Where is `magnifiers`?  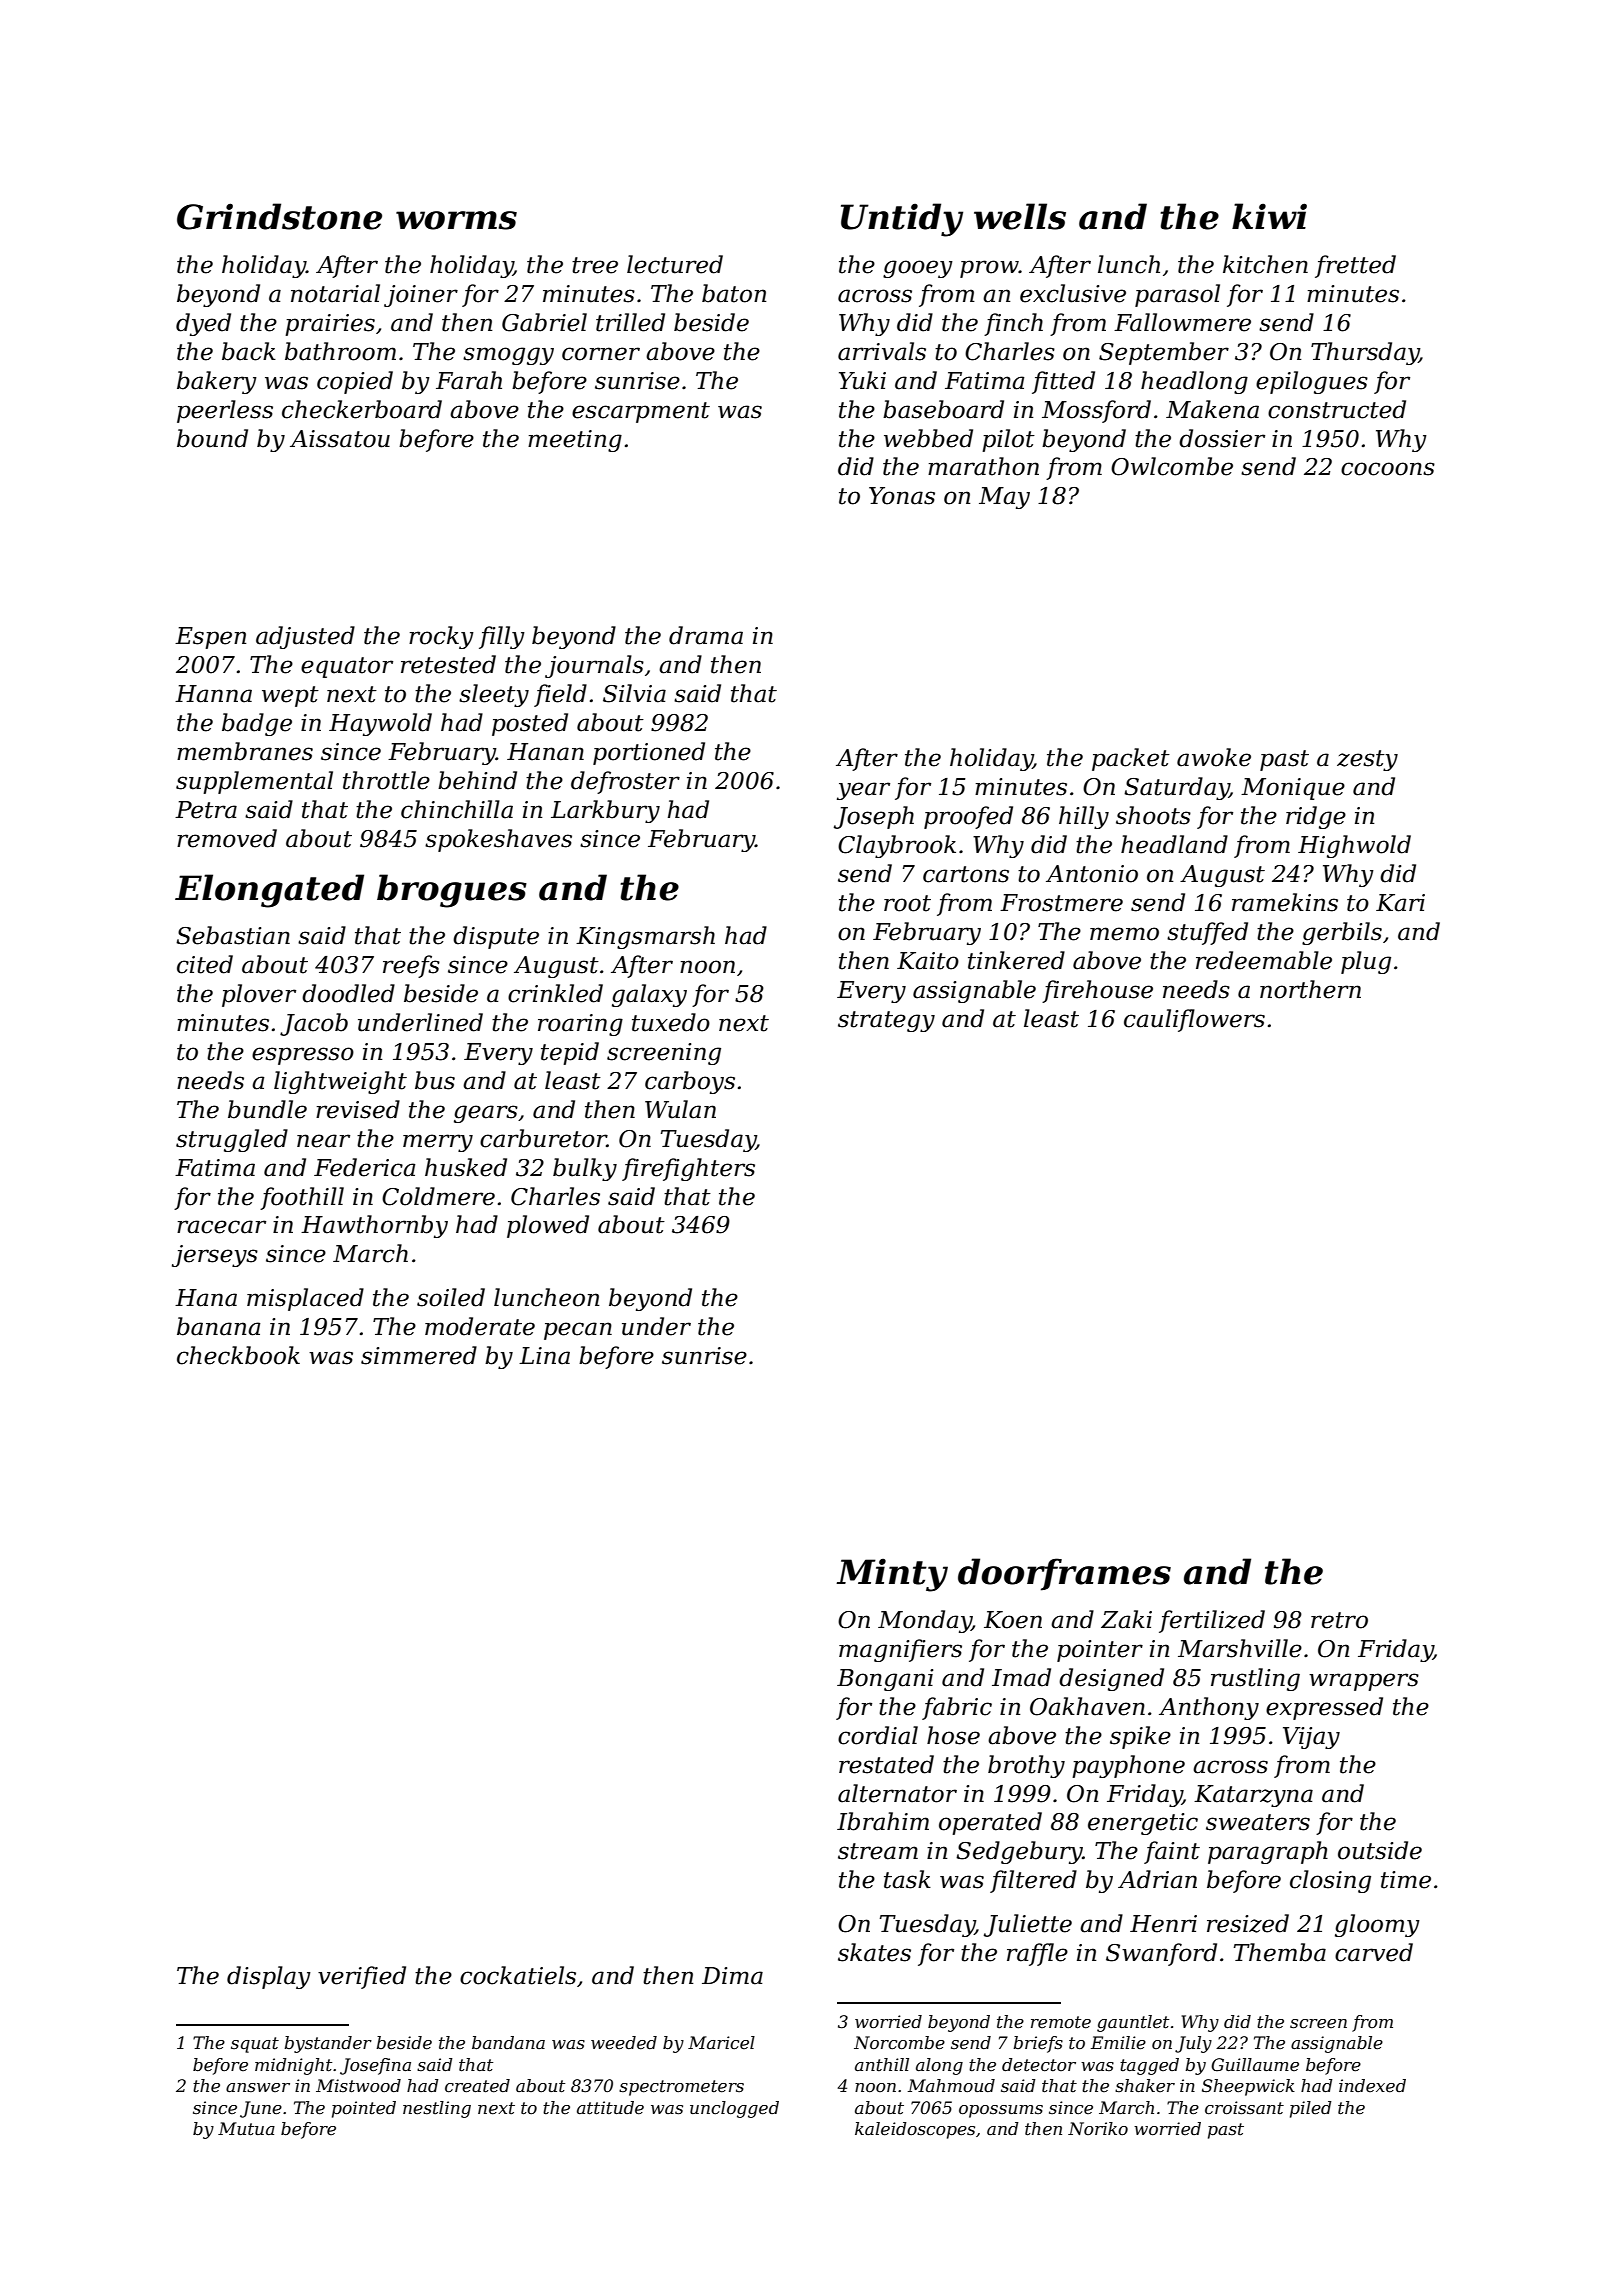
magnifiers is located at coordinates (900, 1650).
